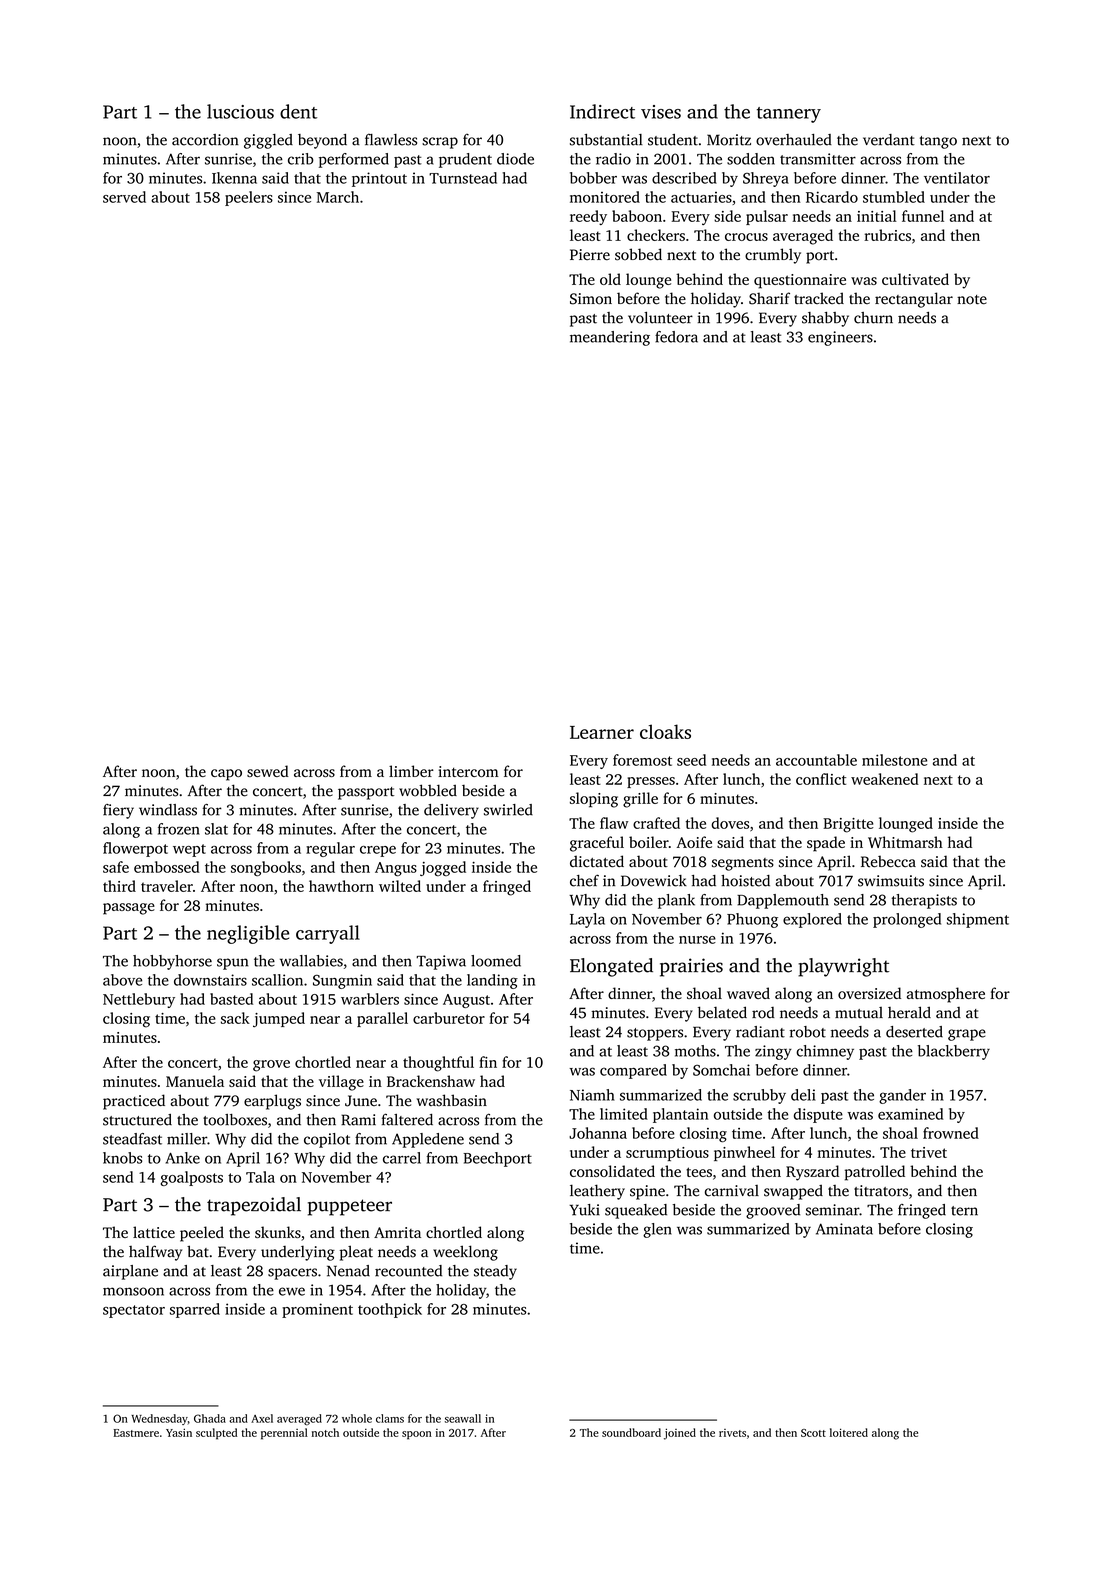 This screenshot has height=1575, width=1113. I want to click on vises, so click(661, 112).
